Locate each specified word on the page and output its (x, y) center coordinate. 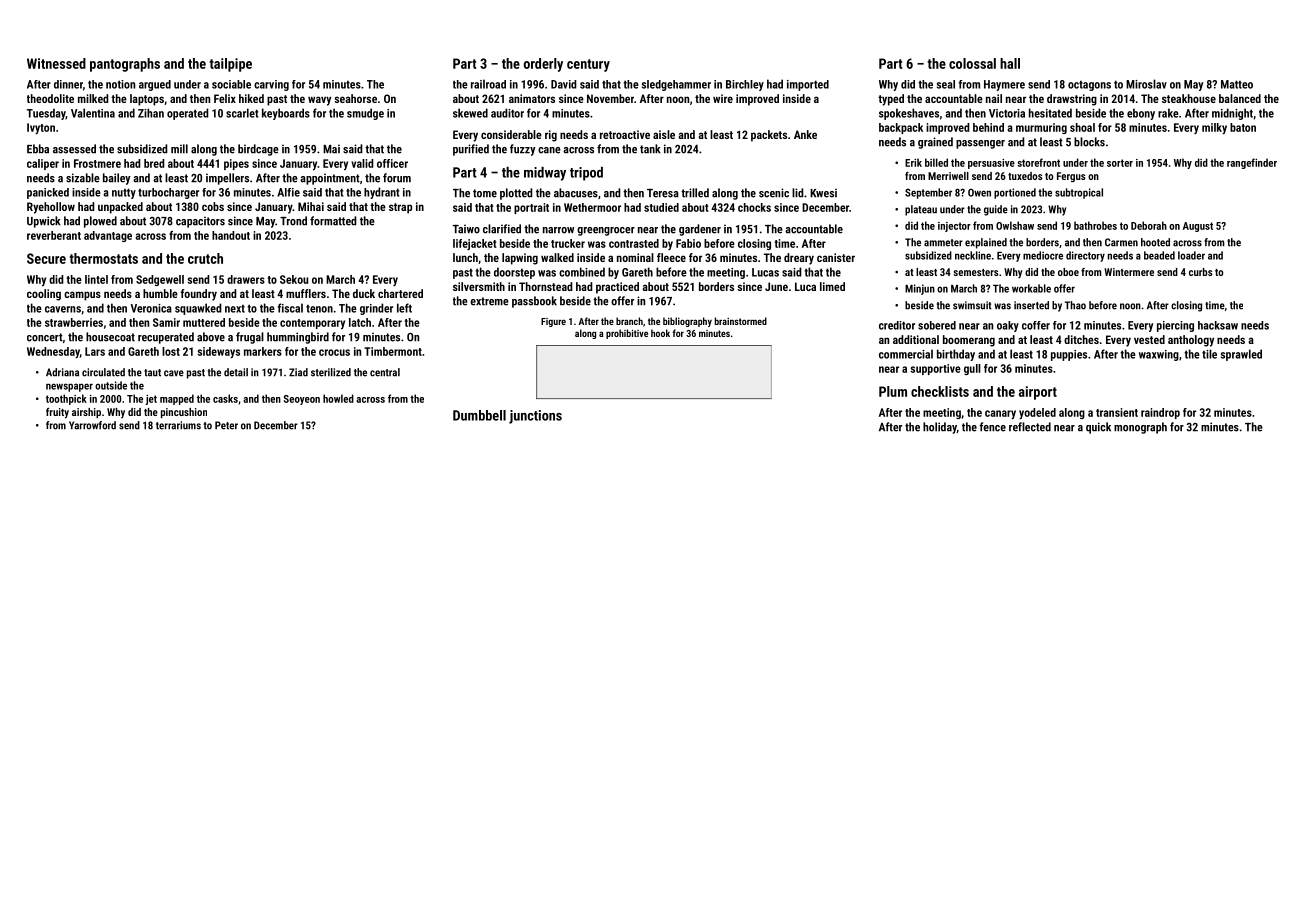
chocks (754, 207)
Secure (46, 258)
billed (936, 162)
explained (986, 243)
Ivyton (41, 128)
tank (650, 149)
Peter (226, 425)
